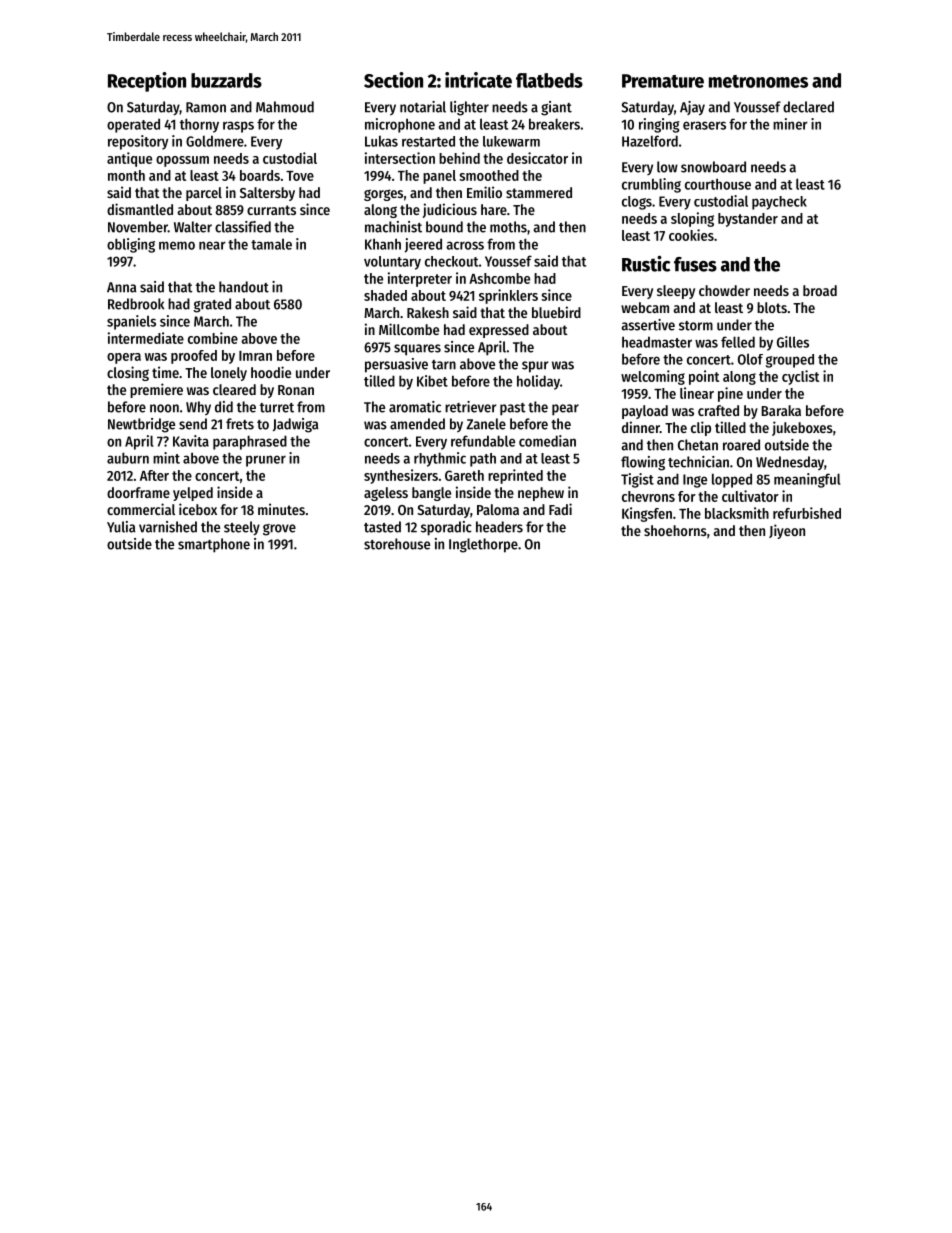 The height and width of the screenshot is (1233, 952). I want to click on closing, so click(128, 373).
